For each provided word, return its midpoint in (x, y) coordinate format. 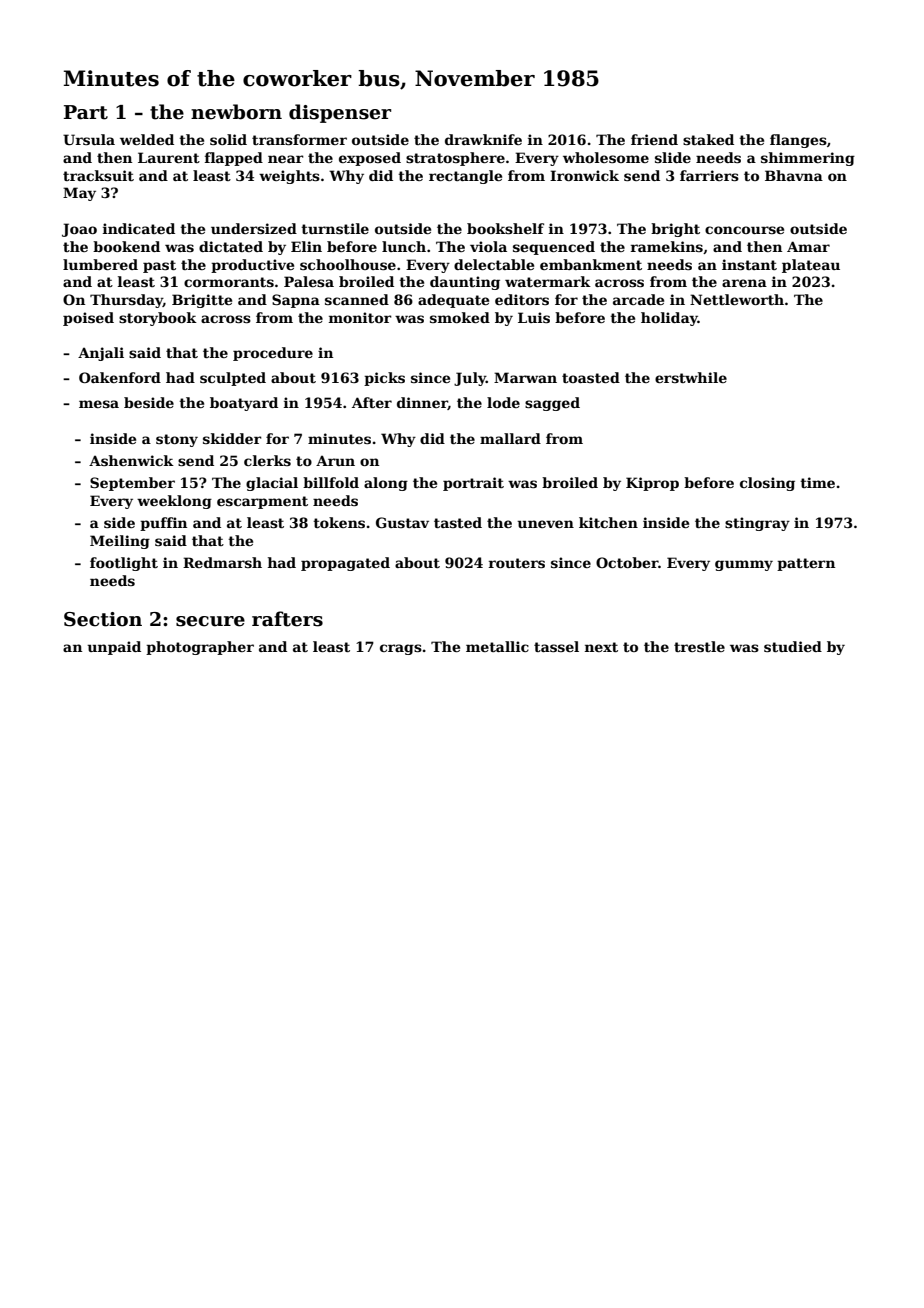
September (132, 484)
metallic (497, 646)
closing (767, 484)
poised (88, 319)
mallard (510, 438)
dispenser (340, 113)
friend (654, 139)
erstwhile (691, 377)
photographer (200, 648)
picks (384, 379)
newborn (236, 112)
